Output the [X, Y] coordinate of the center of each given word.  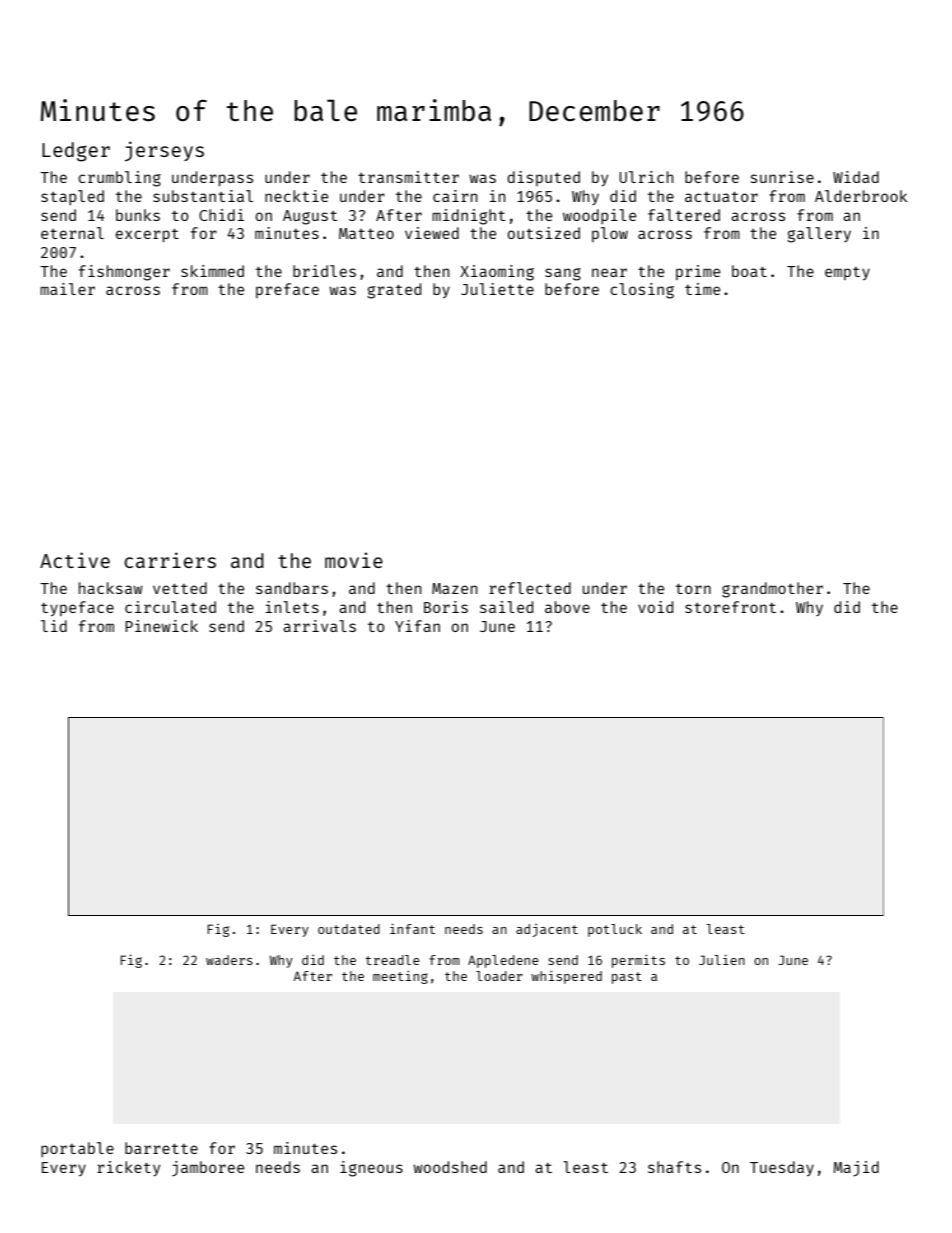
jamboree [208, 1169]
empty [847, 273]
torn [693, 589]
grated [394, 291]
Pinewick [161, 626]
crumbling [119, 179]
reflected [530, 588]
